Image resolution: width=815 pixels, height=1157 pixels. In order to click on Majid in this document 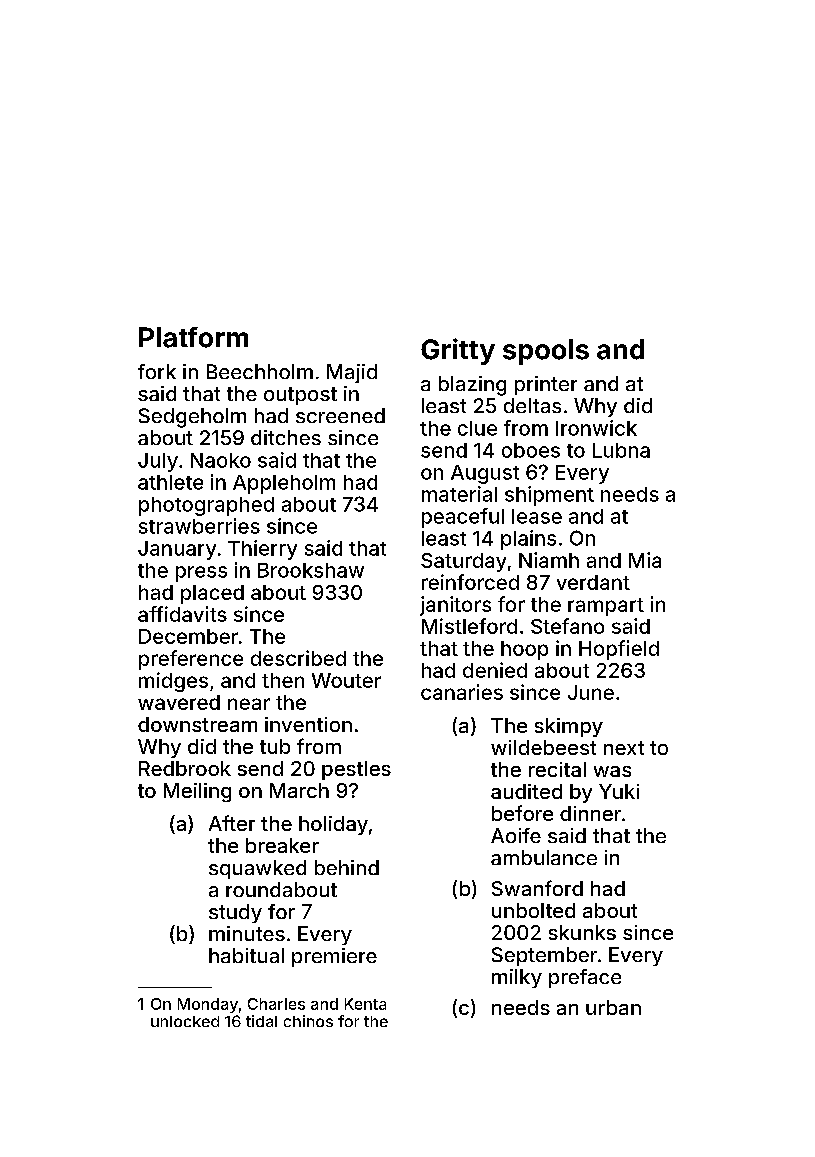, I will do `click(352, 373)`.
